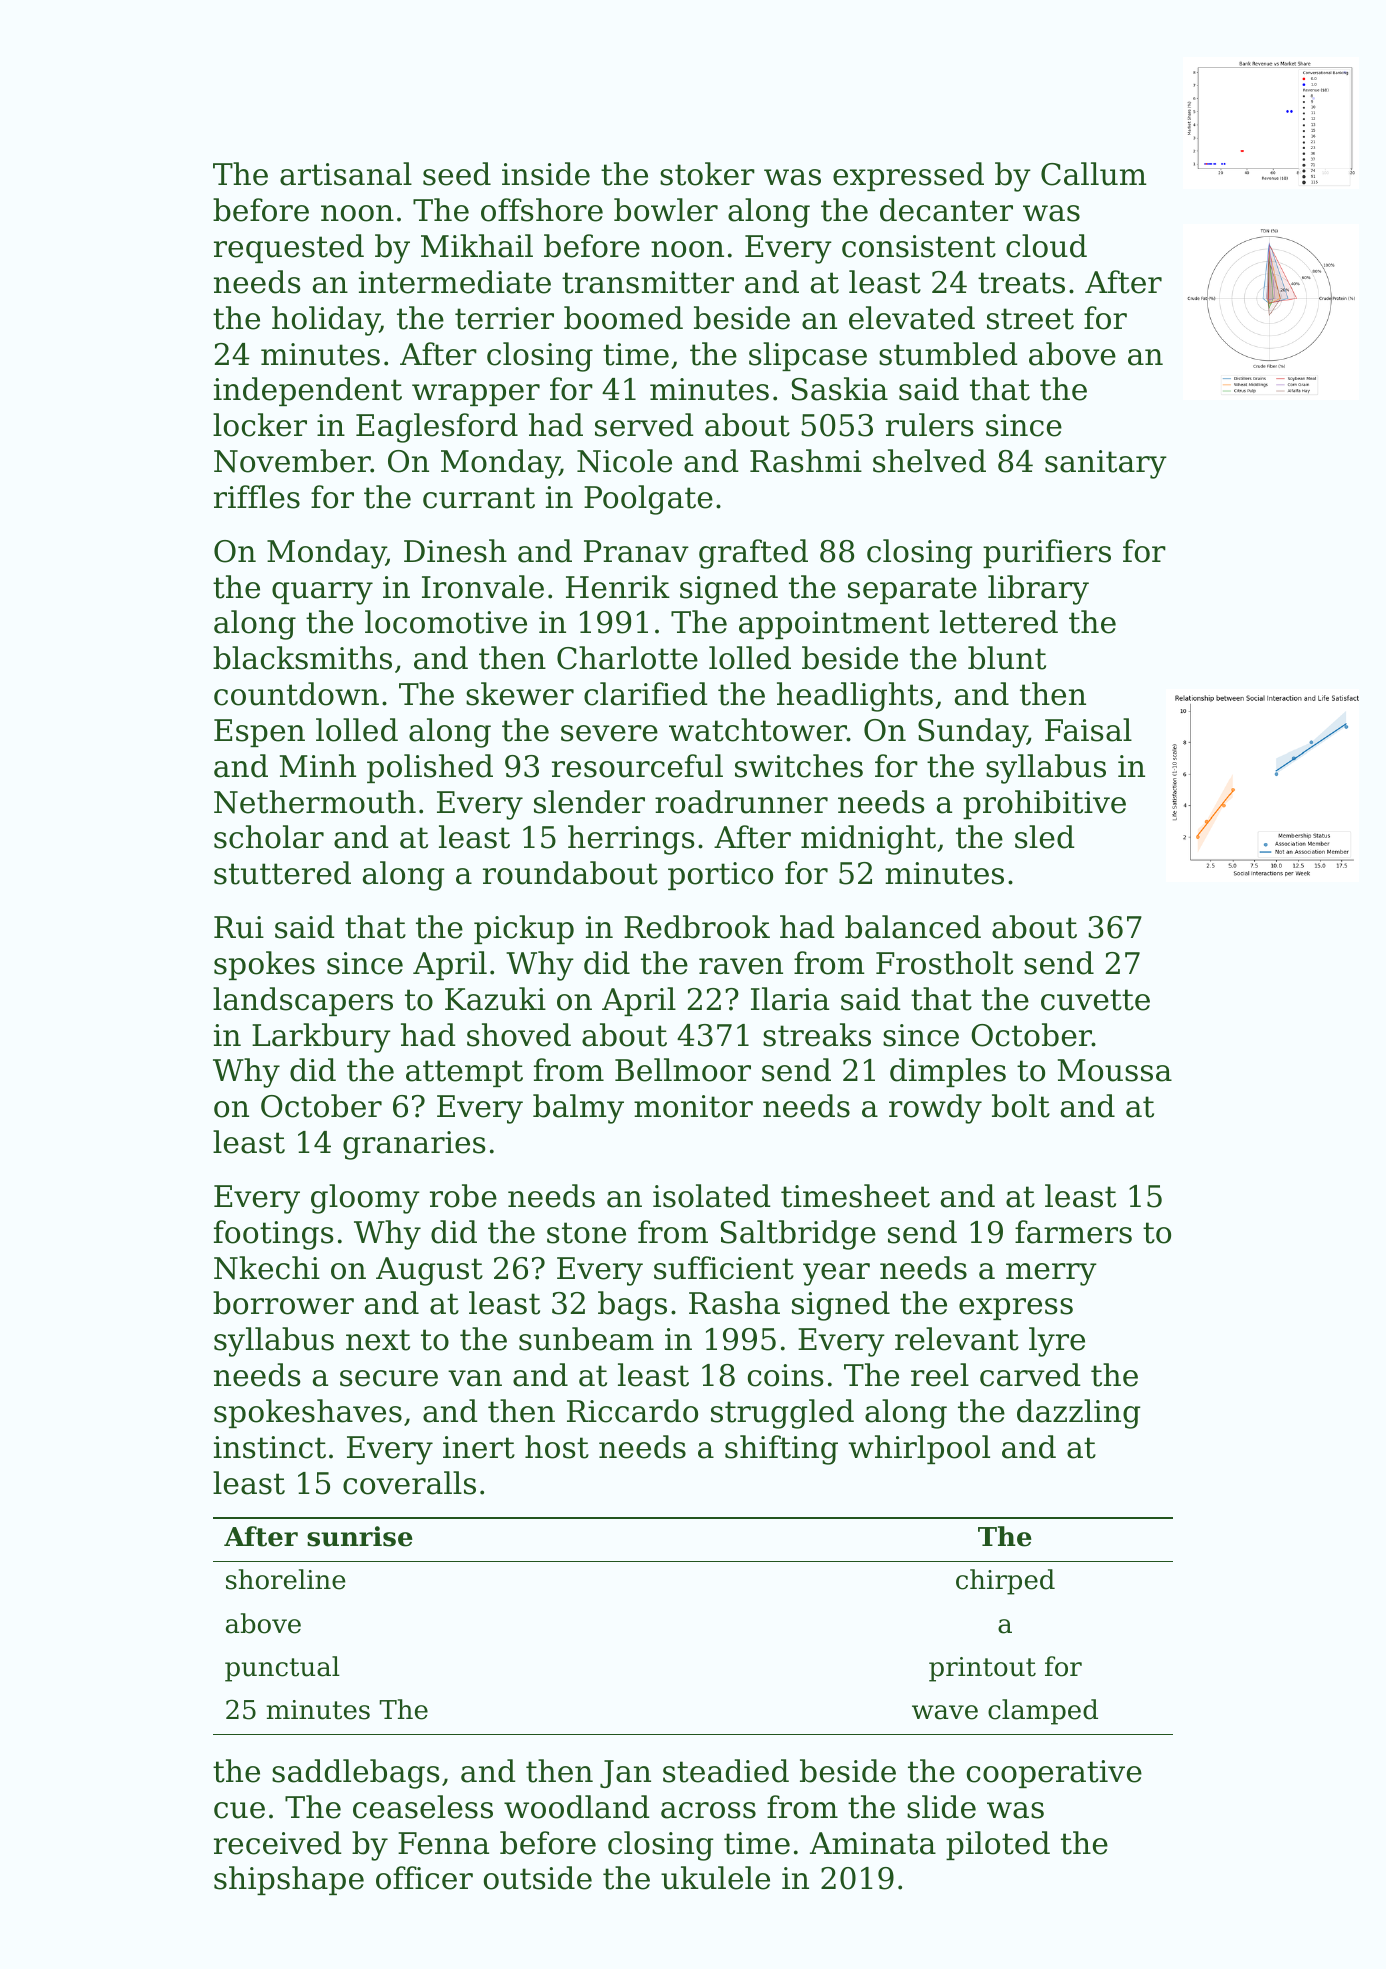 The image size is (1386, 1969). I want to click on pickup, so click(524, 929).
